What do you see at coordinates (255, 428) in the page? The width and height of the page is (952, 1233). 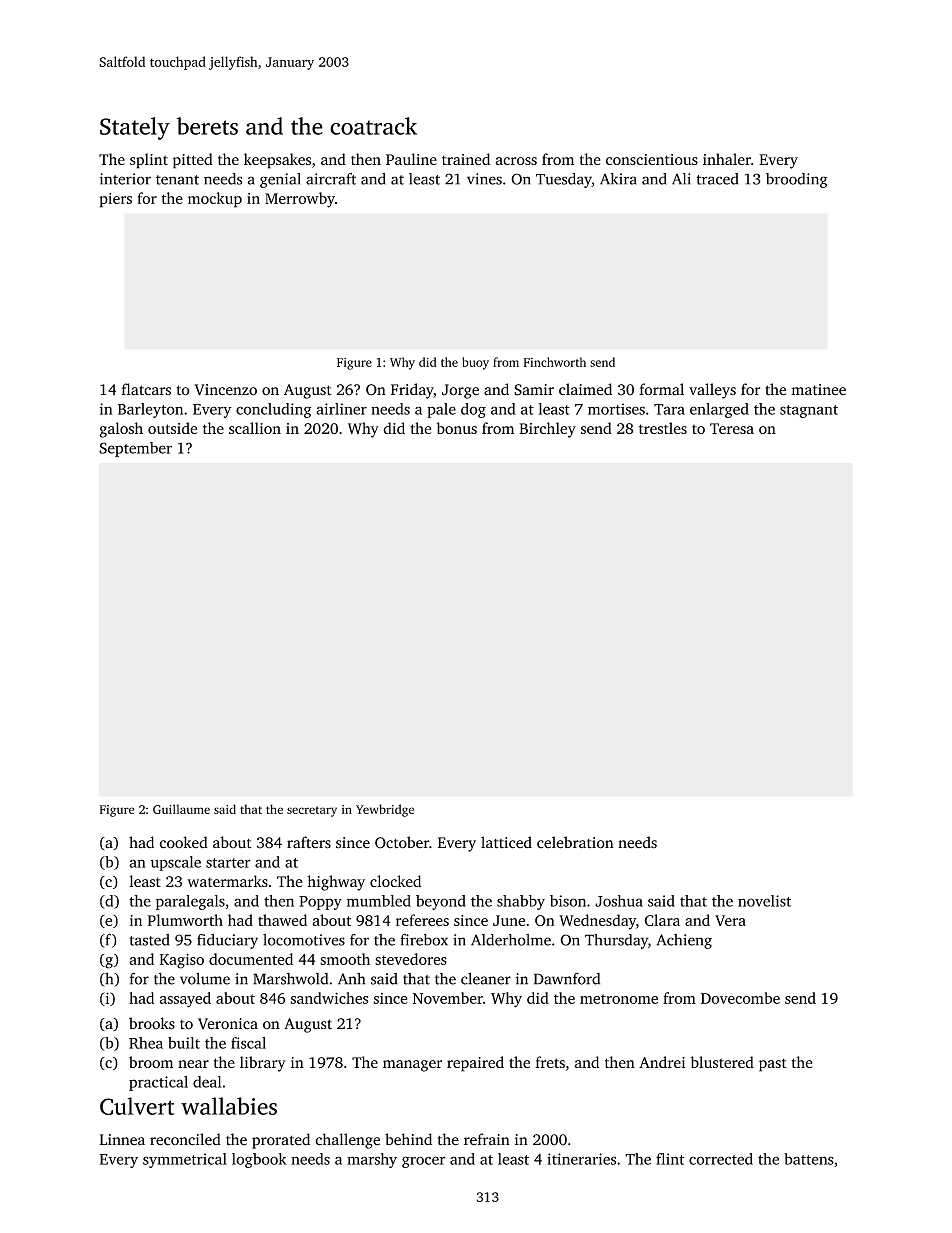 I see `scallion` at bounding box center [255, 428].
